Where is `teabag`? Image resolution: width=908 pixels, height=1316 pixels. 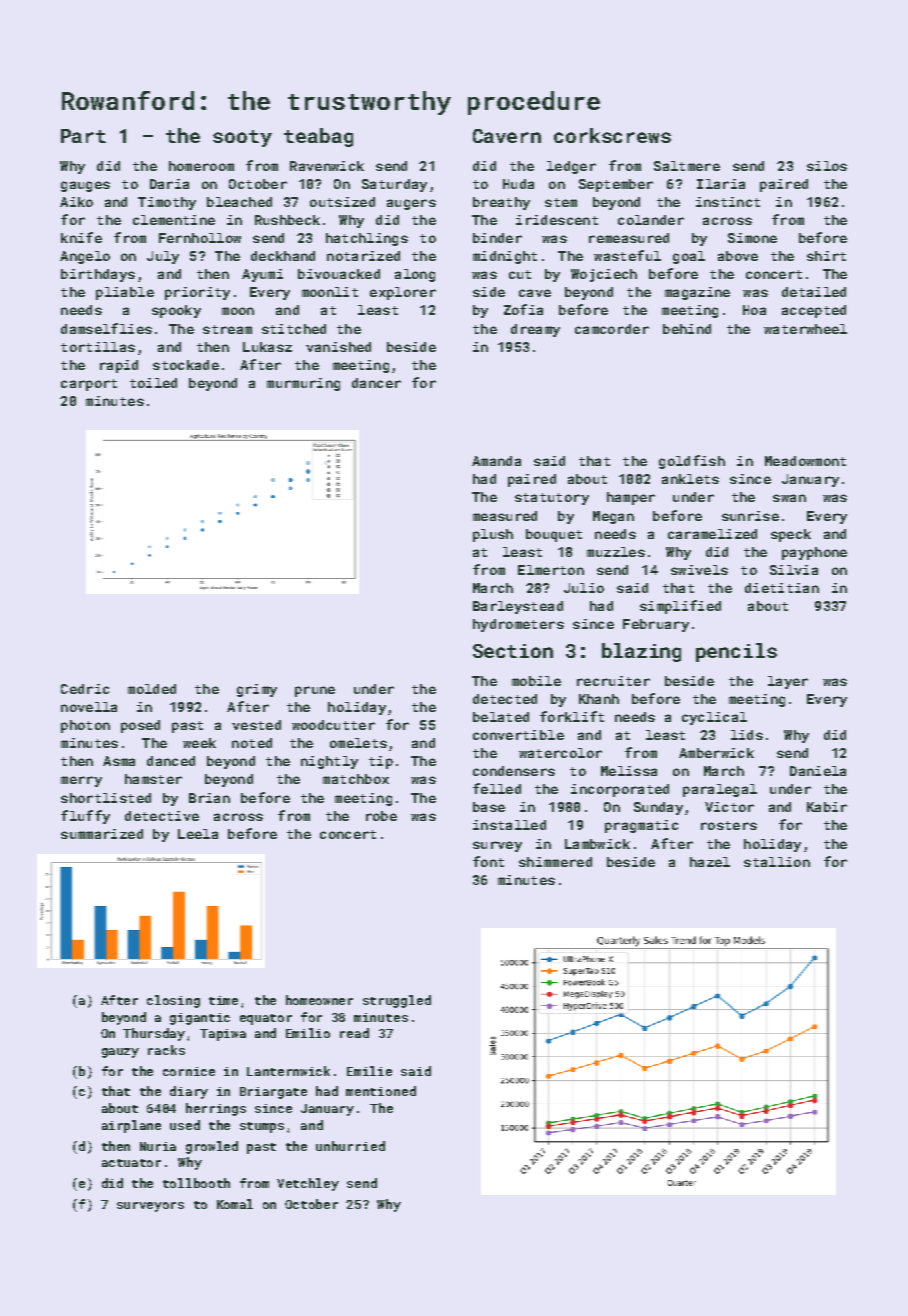 teabag is located at coordinates (318, 137).
